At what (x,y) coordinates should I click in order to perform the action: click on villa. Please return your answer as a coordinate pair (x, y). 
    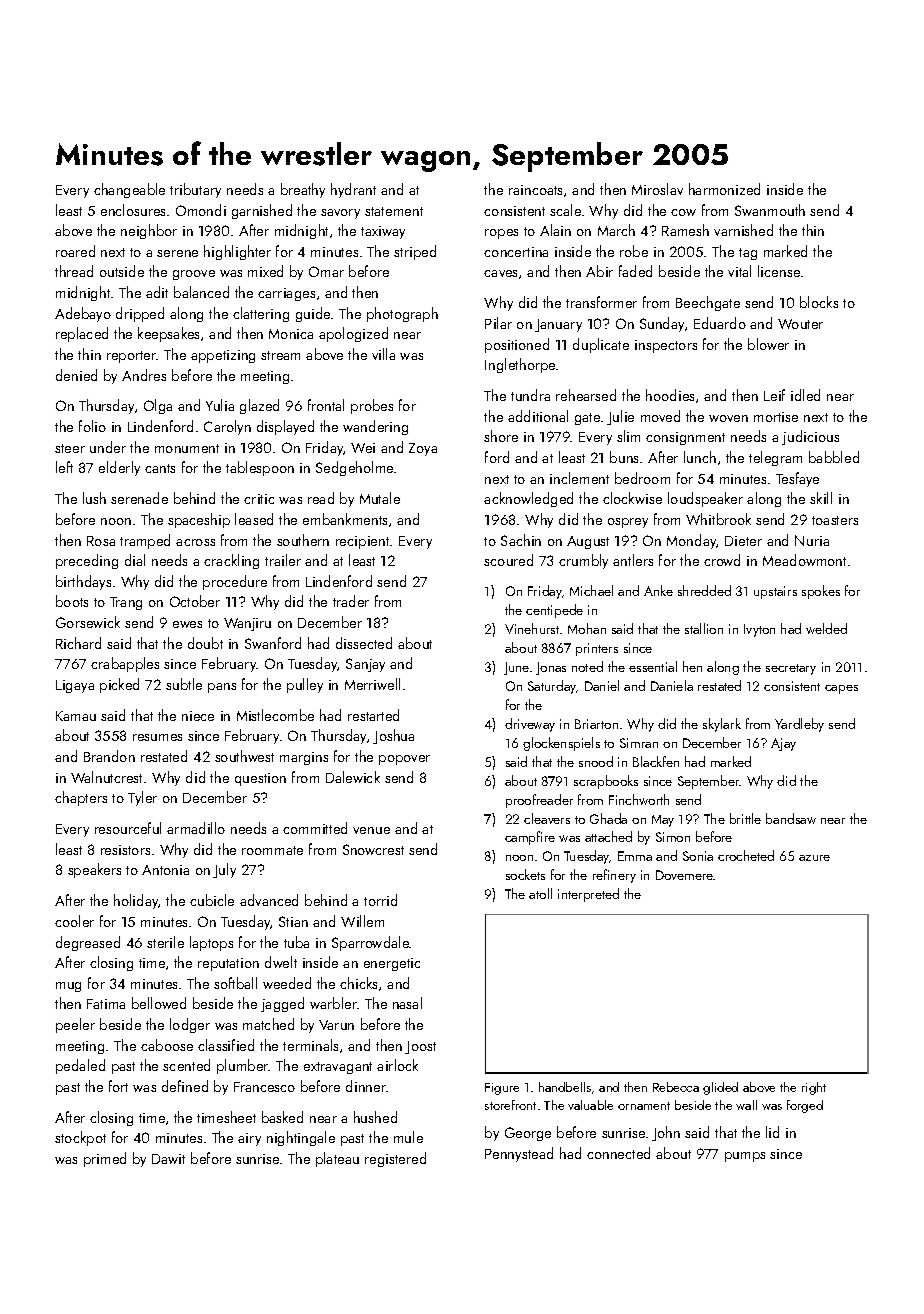
    Looking at the image, I should click on (383, 354).
